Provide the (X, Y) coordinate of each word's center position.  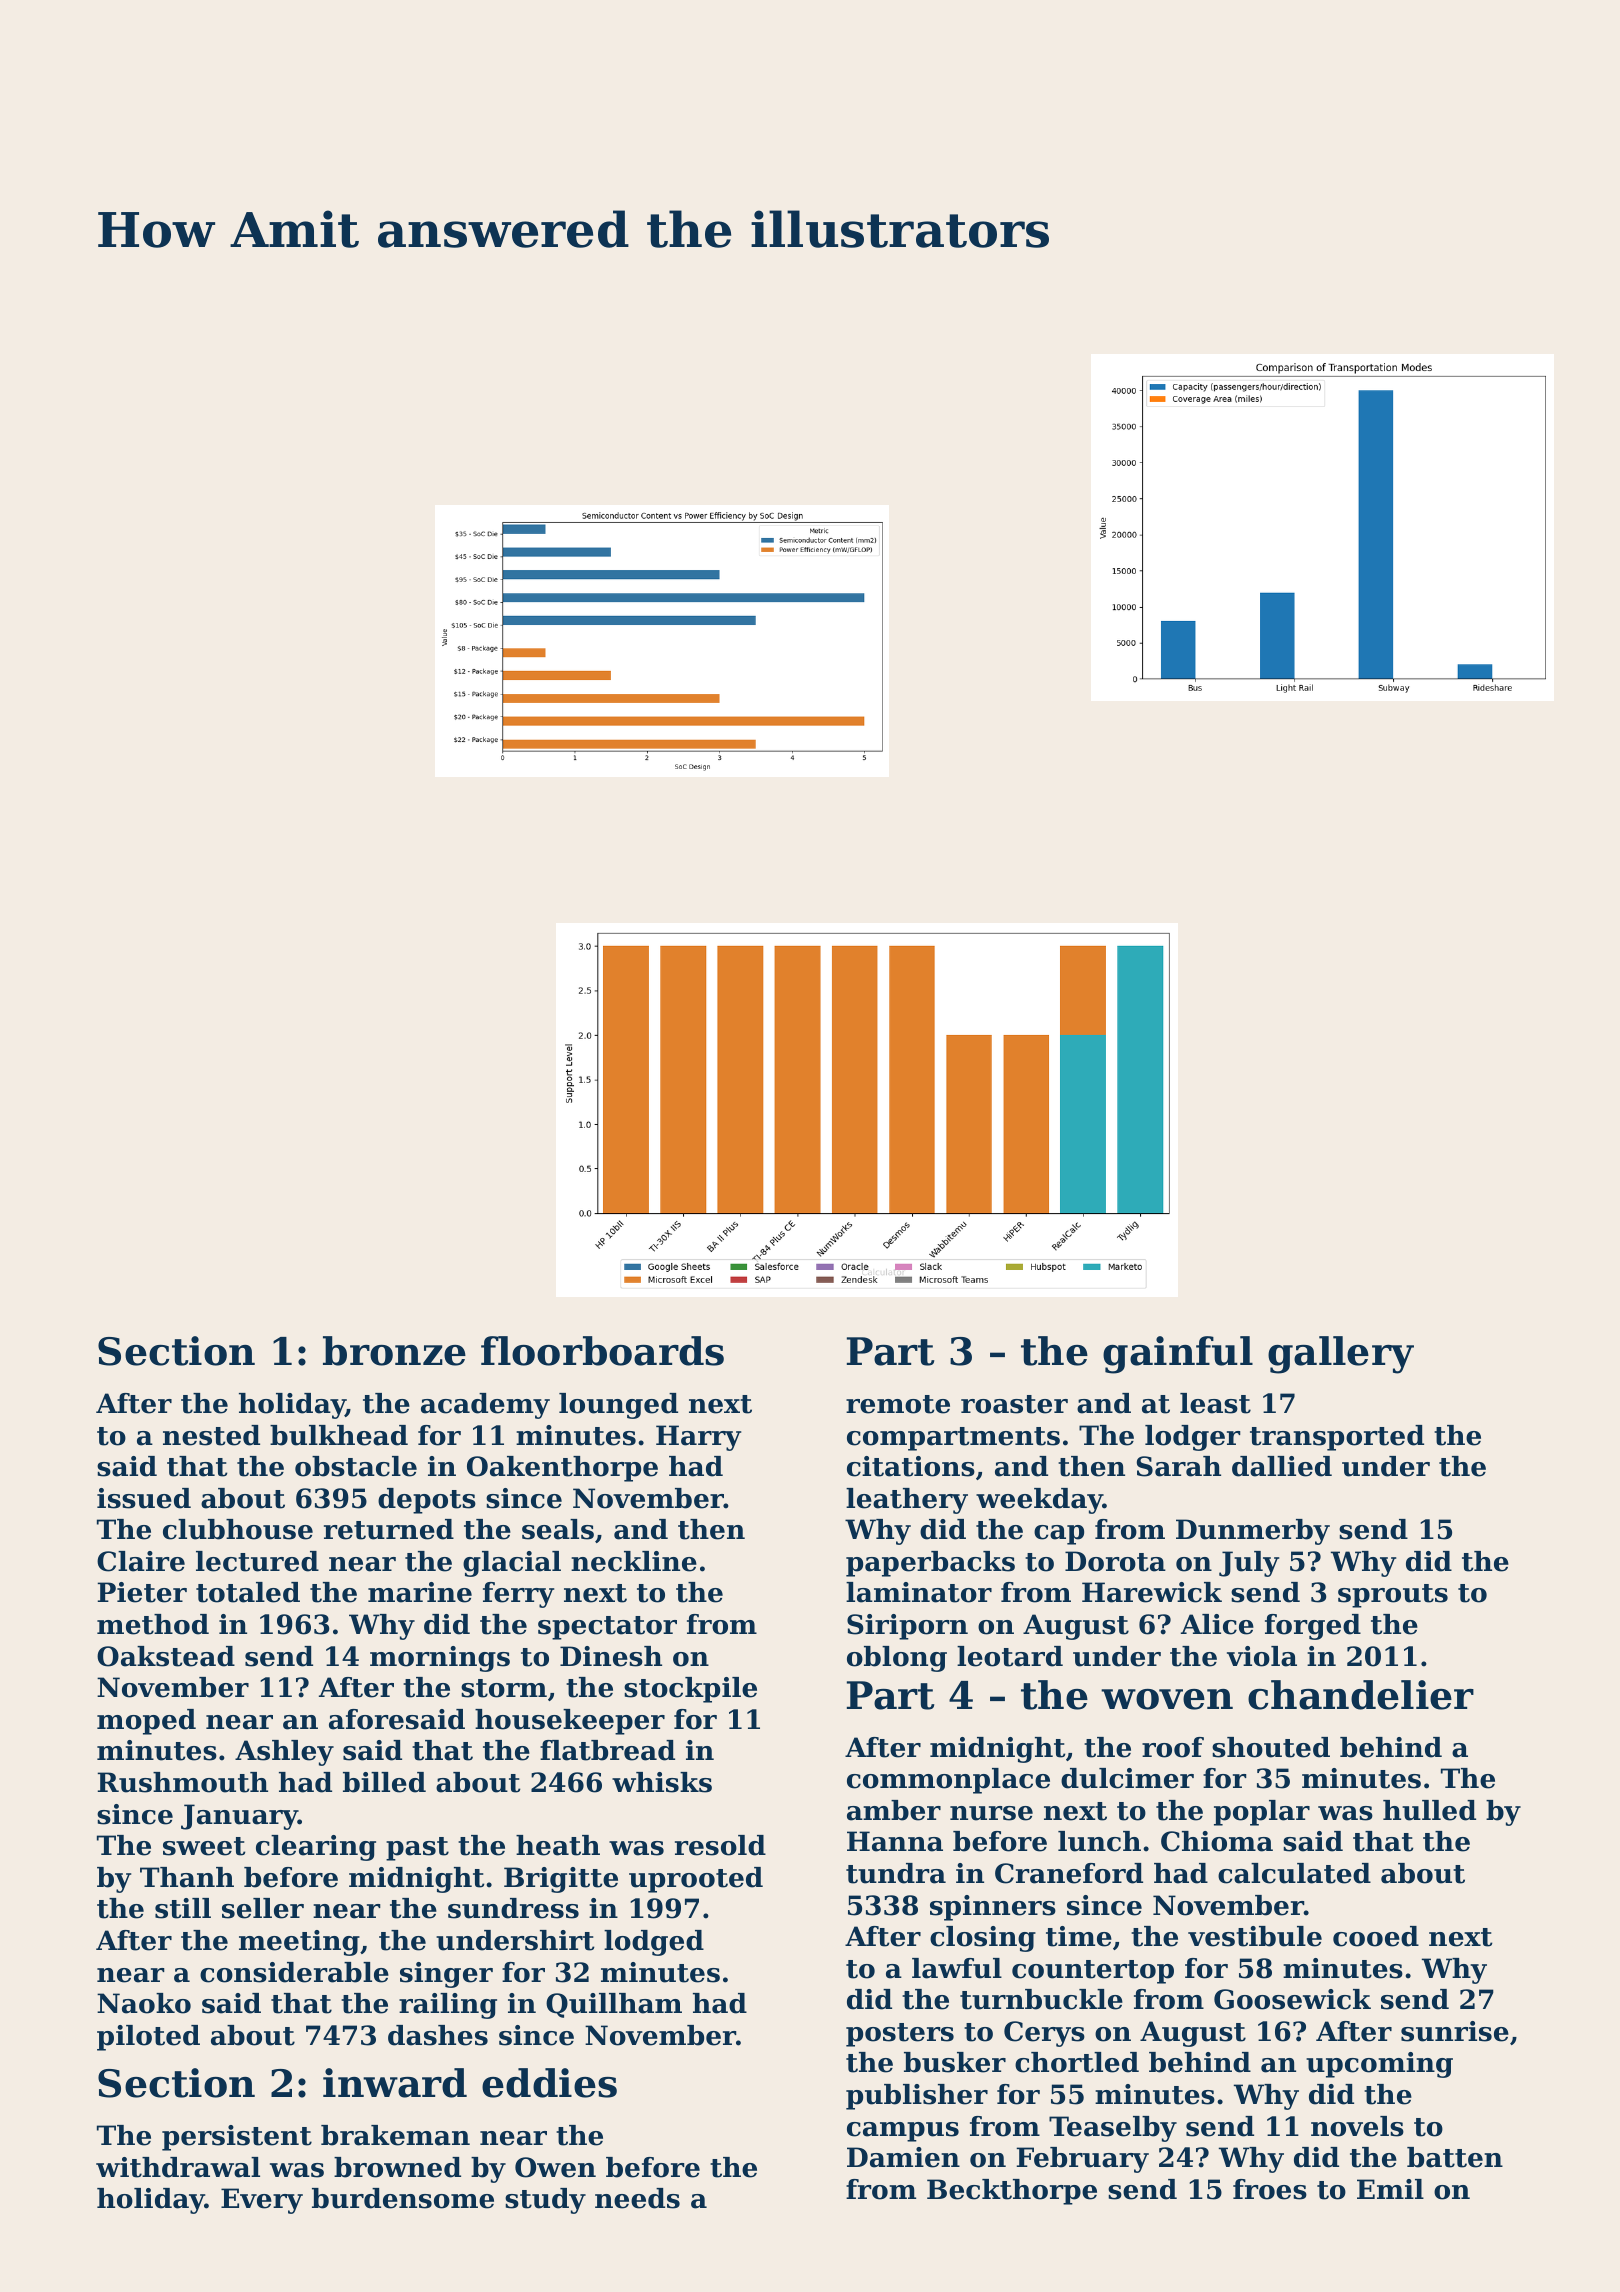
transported (1337, 1438)
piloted (148, 2038)
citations (911, 1466)
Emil (1390, 2189)
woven (1167, 1699)
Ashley (284, 1753)
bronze (394, 1351)
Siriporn (907, 1627)
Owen (555, 2167)
